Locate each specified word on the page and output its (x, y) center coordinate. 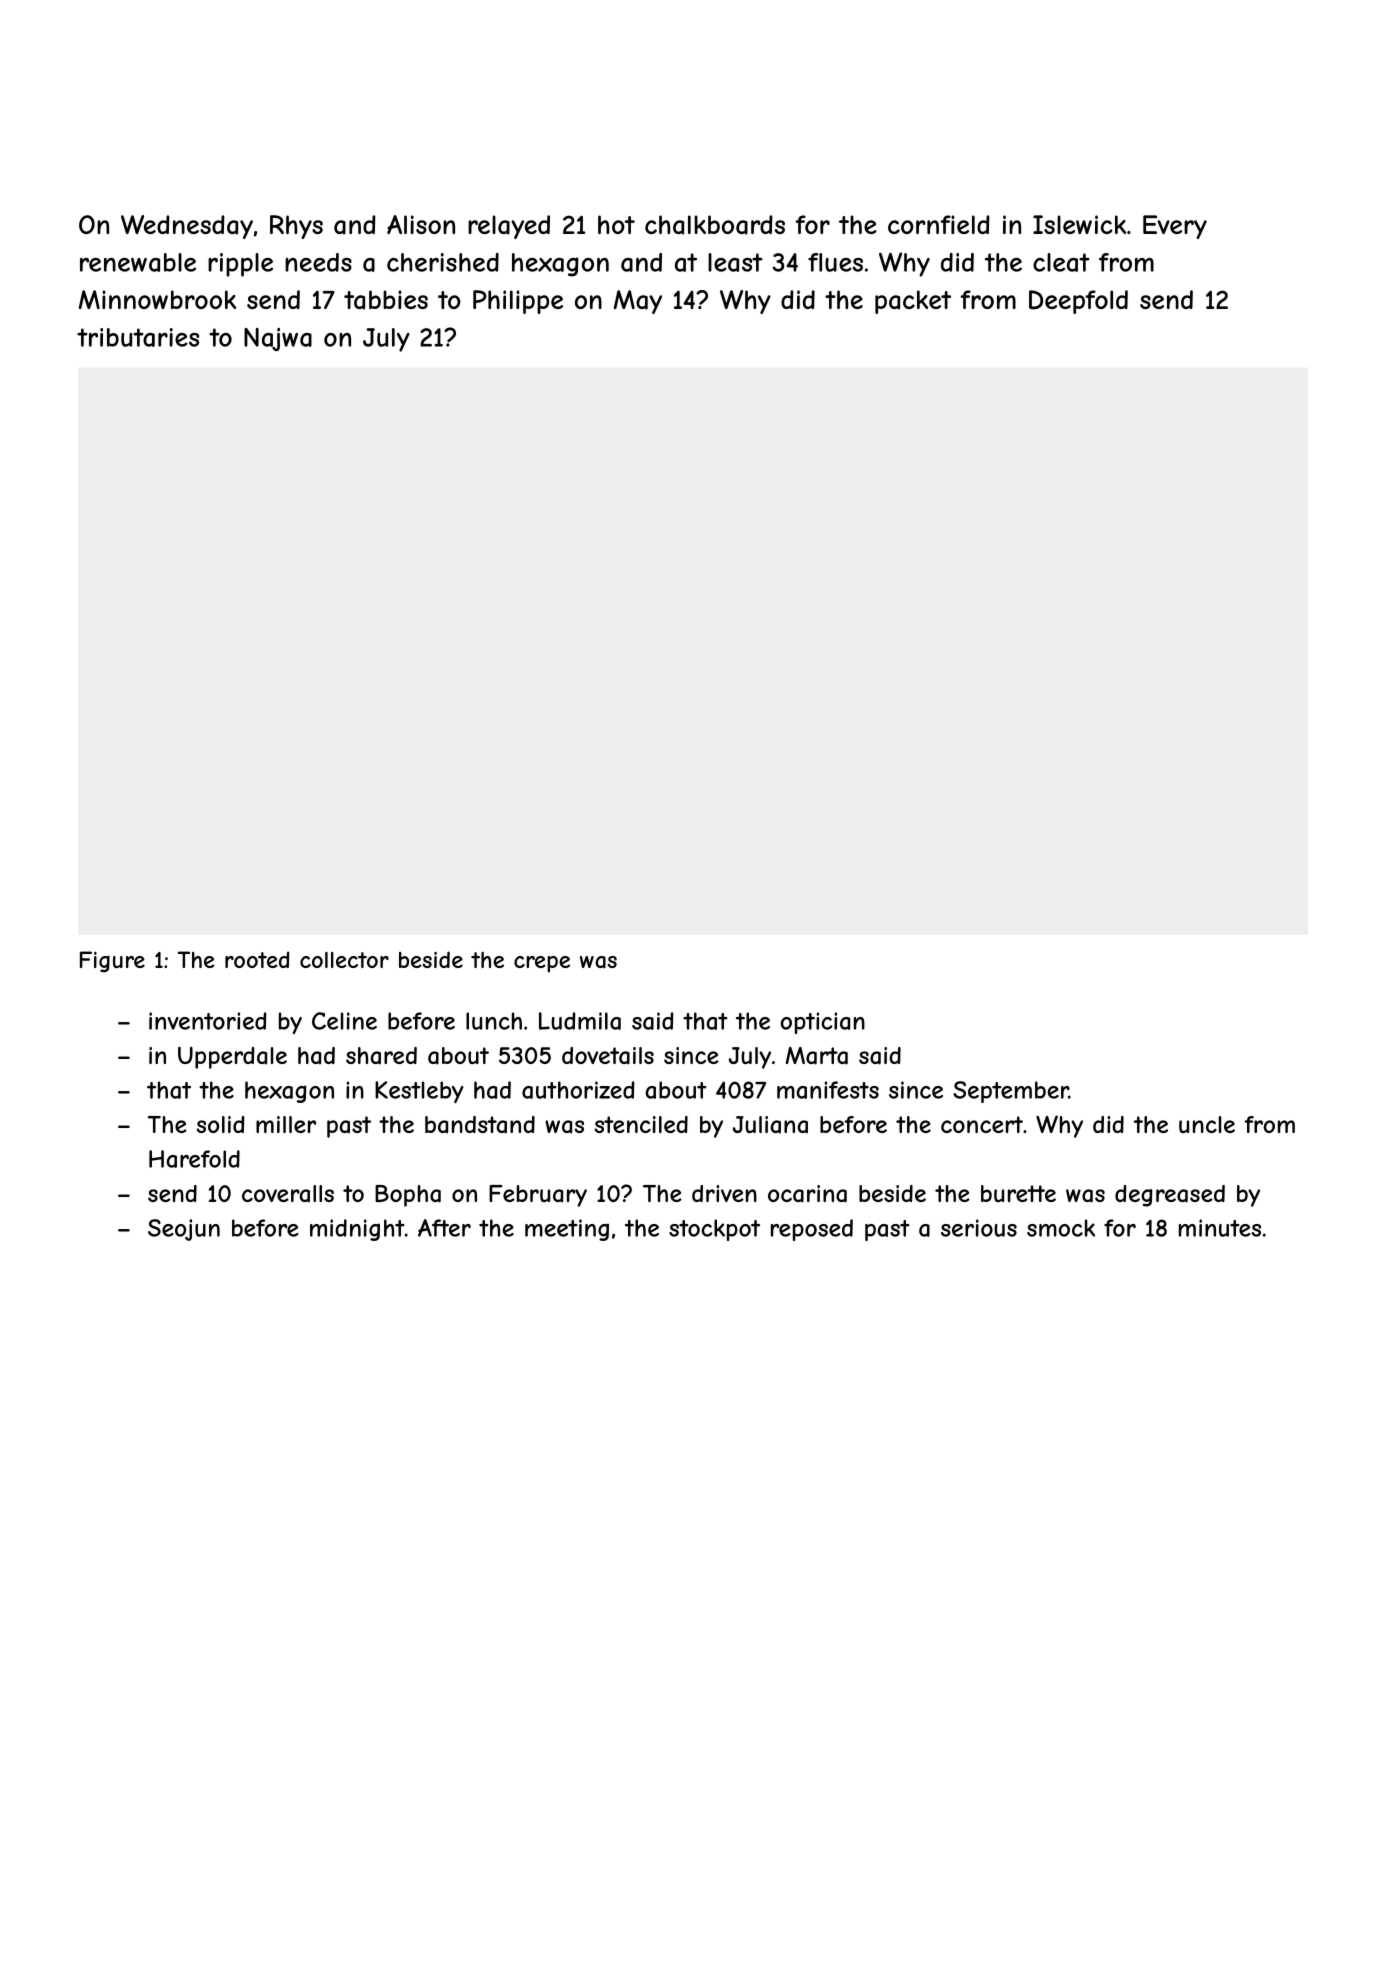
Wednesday (187, 227)
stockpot (714, 1230)
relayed (509, 227)
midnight (357, 1230)
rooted (257, 959)
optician (822, 1023)
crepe (542, 964)
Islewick (1079, 224)
